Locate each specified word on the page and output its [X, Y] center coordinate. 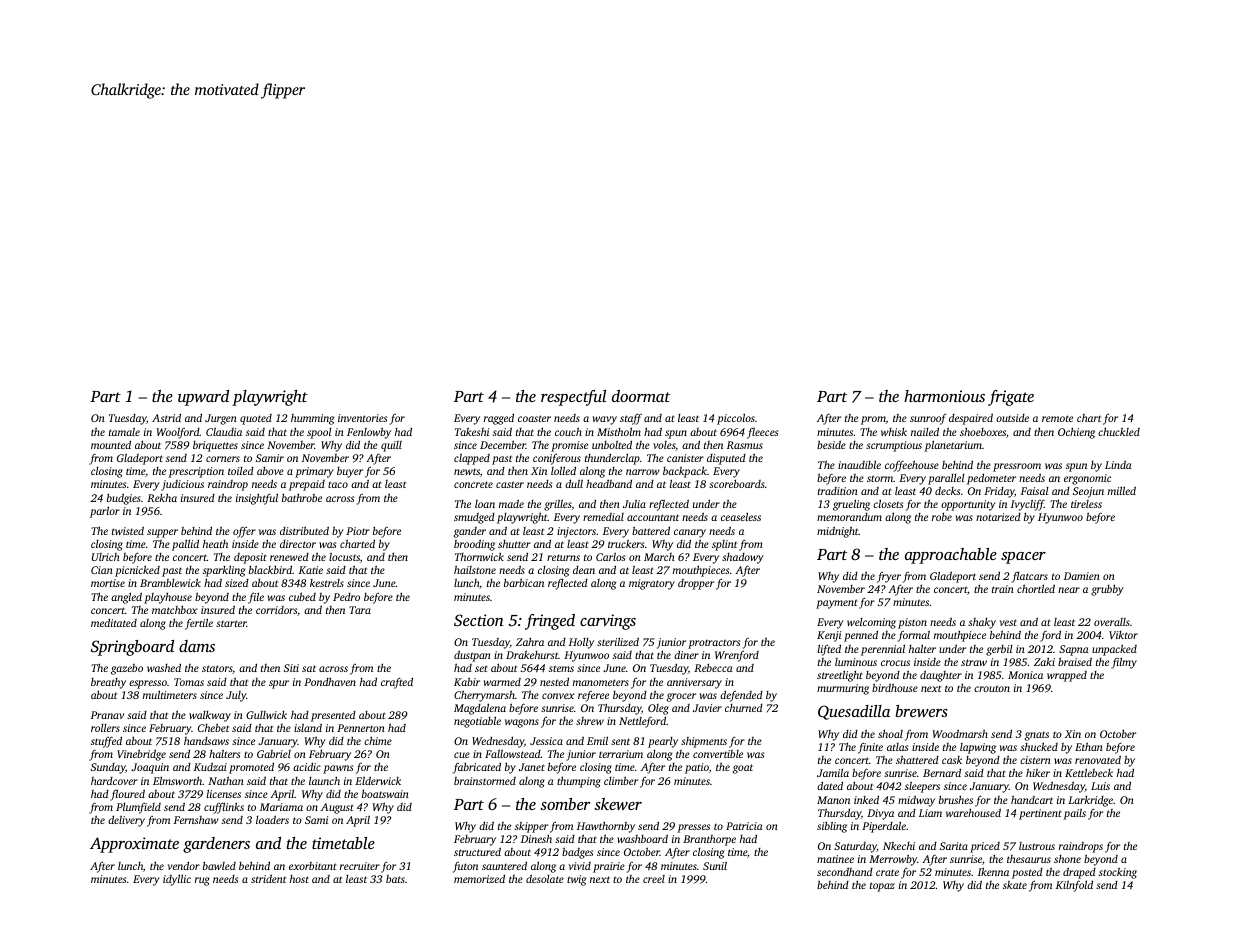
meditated [114, 622]
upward [203, 398]
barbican [524, 582]
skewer [618, 804]
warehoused [973, 812]
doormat [641, 396]
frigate [1011, 398]
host [299, 879]
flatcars [1030, 577]
